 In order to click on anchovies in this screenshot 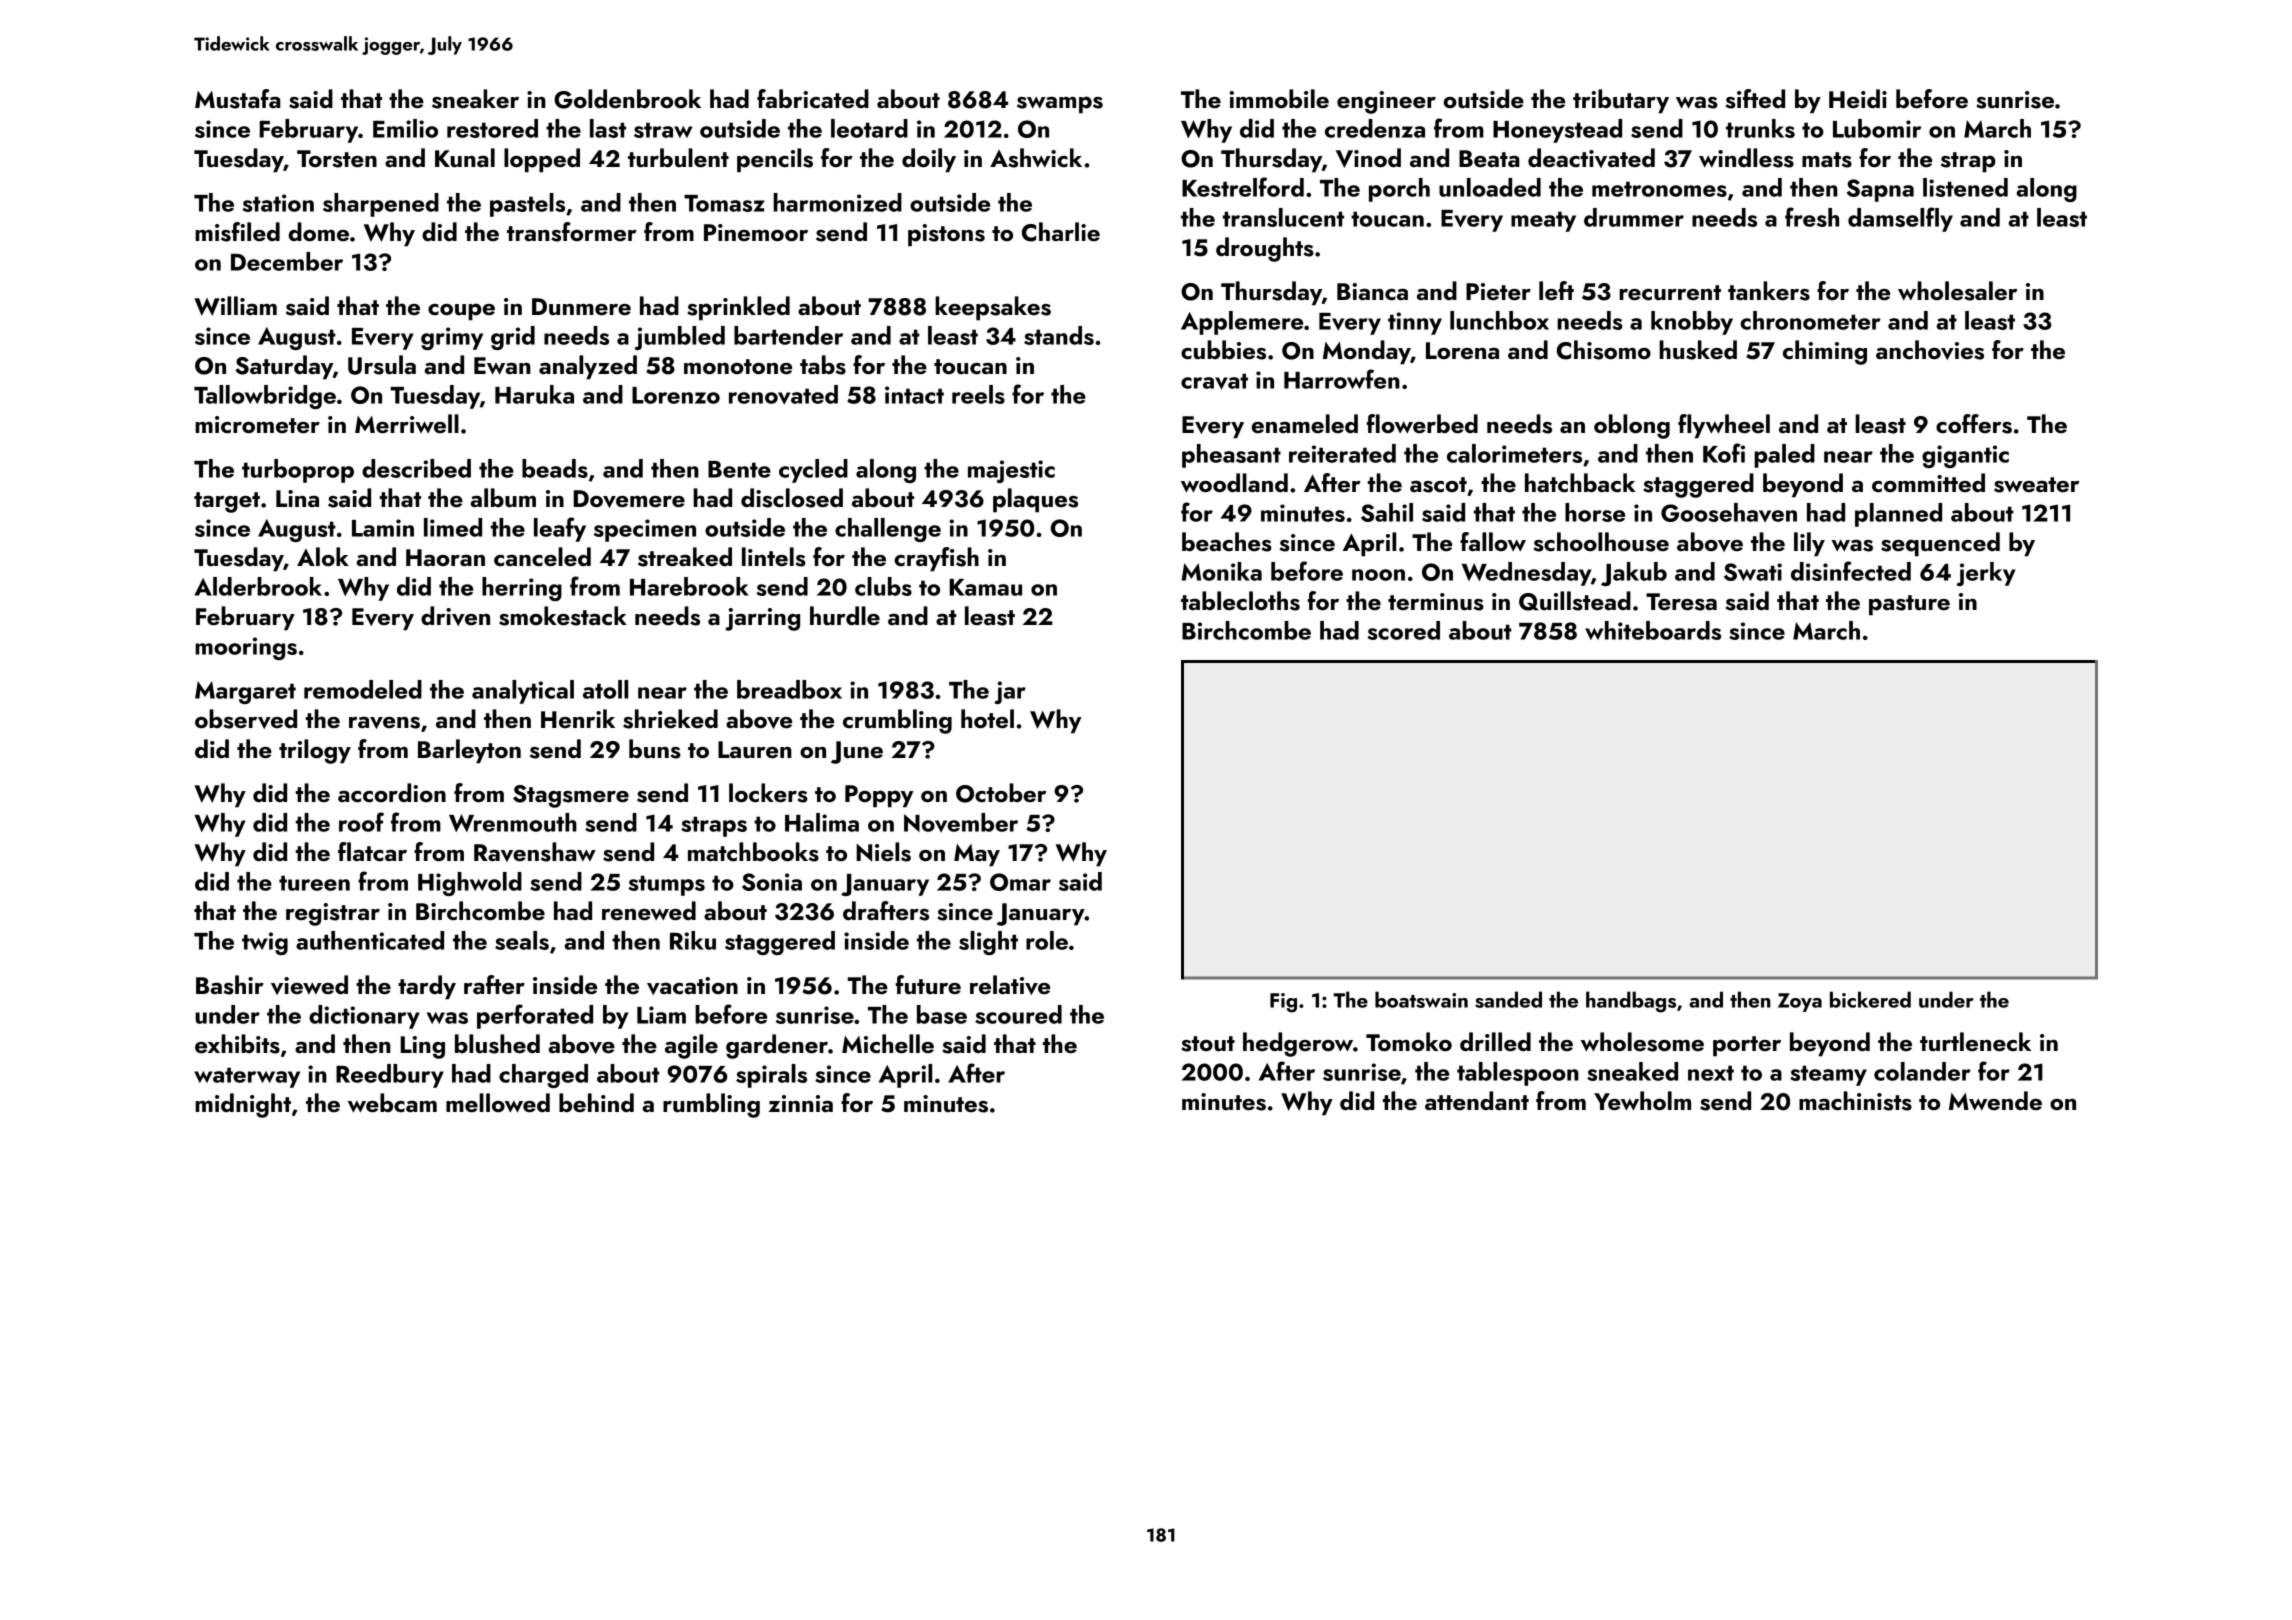, I will do `click(1930, 350)`.
